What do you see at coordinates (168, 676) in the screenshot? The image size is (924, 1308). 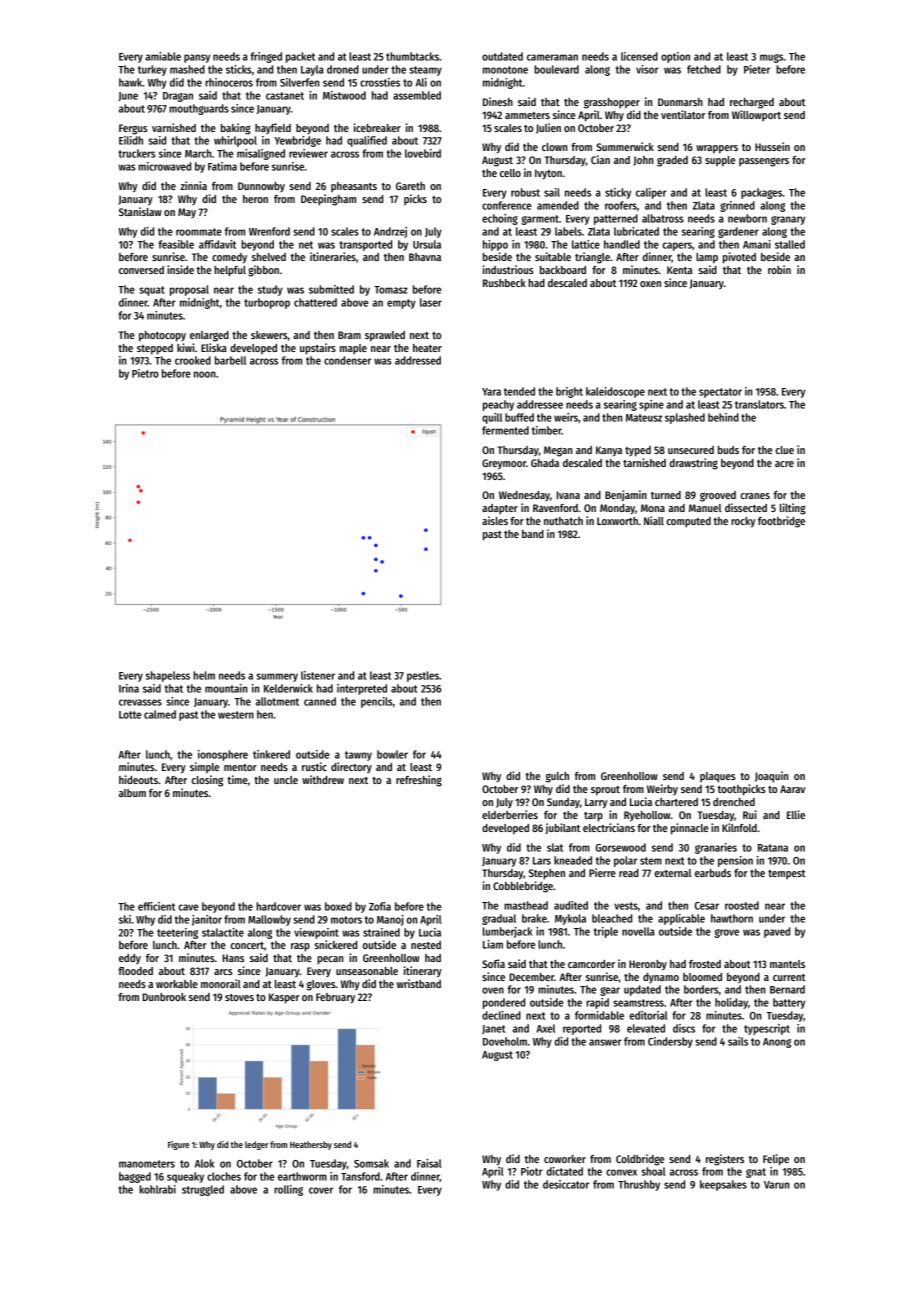 I see `shapeless` at bounding box center [168, 676].
